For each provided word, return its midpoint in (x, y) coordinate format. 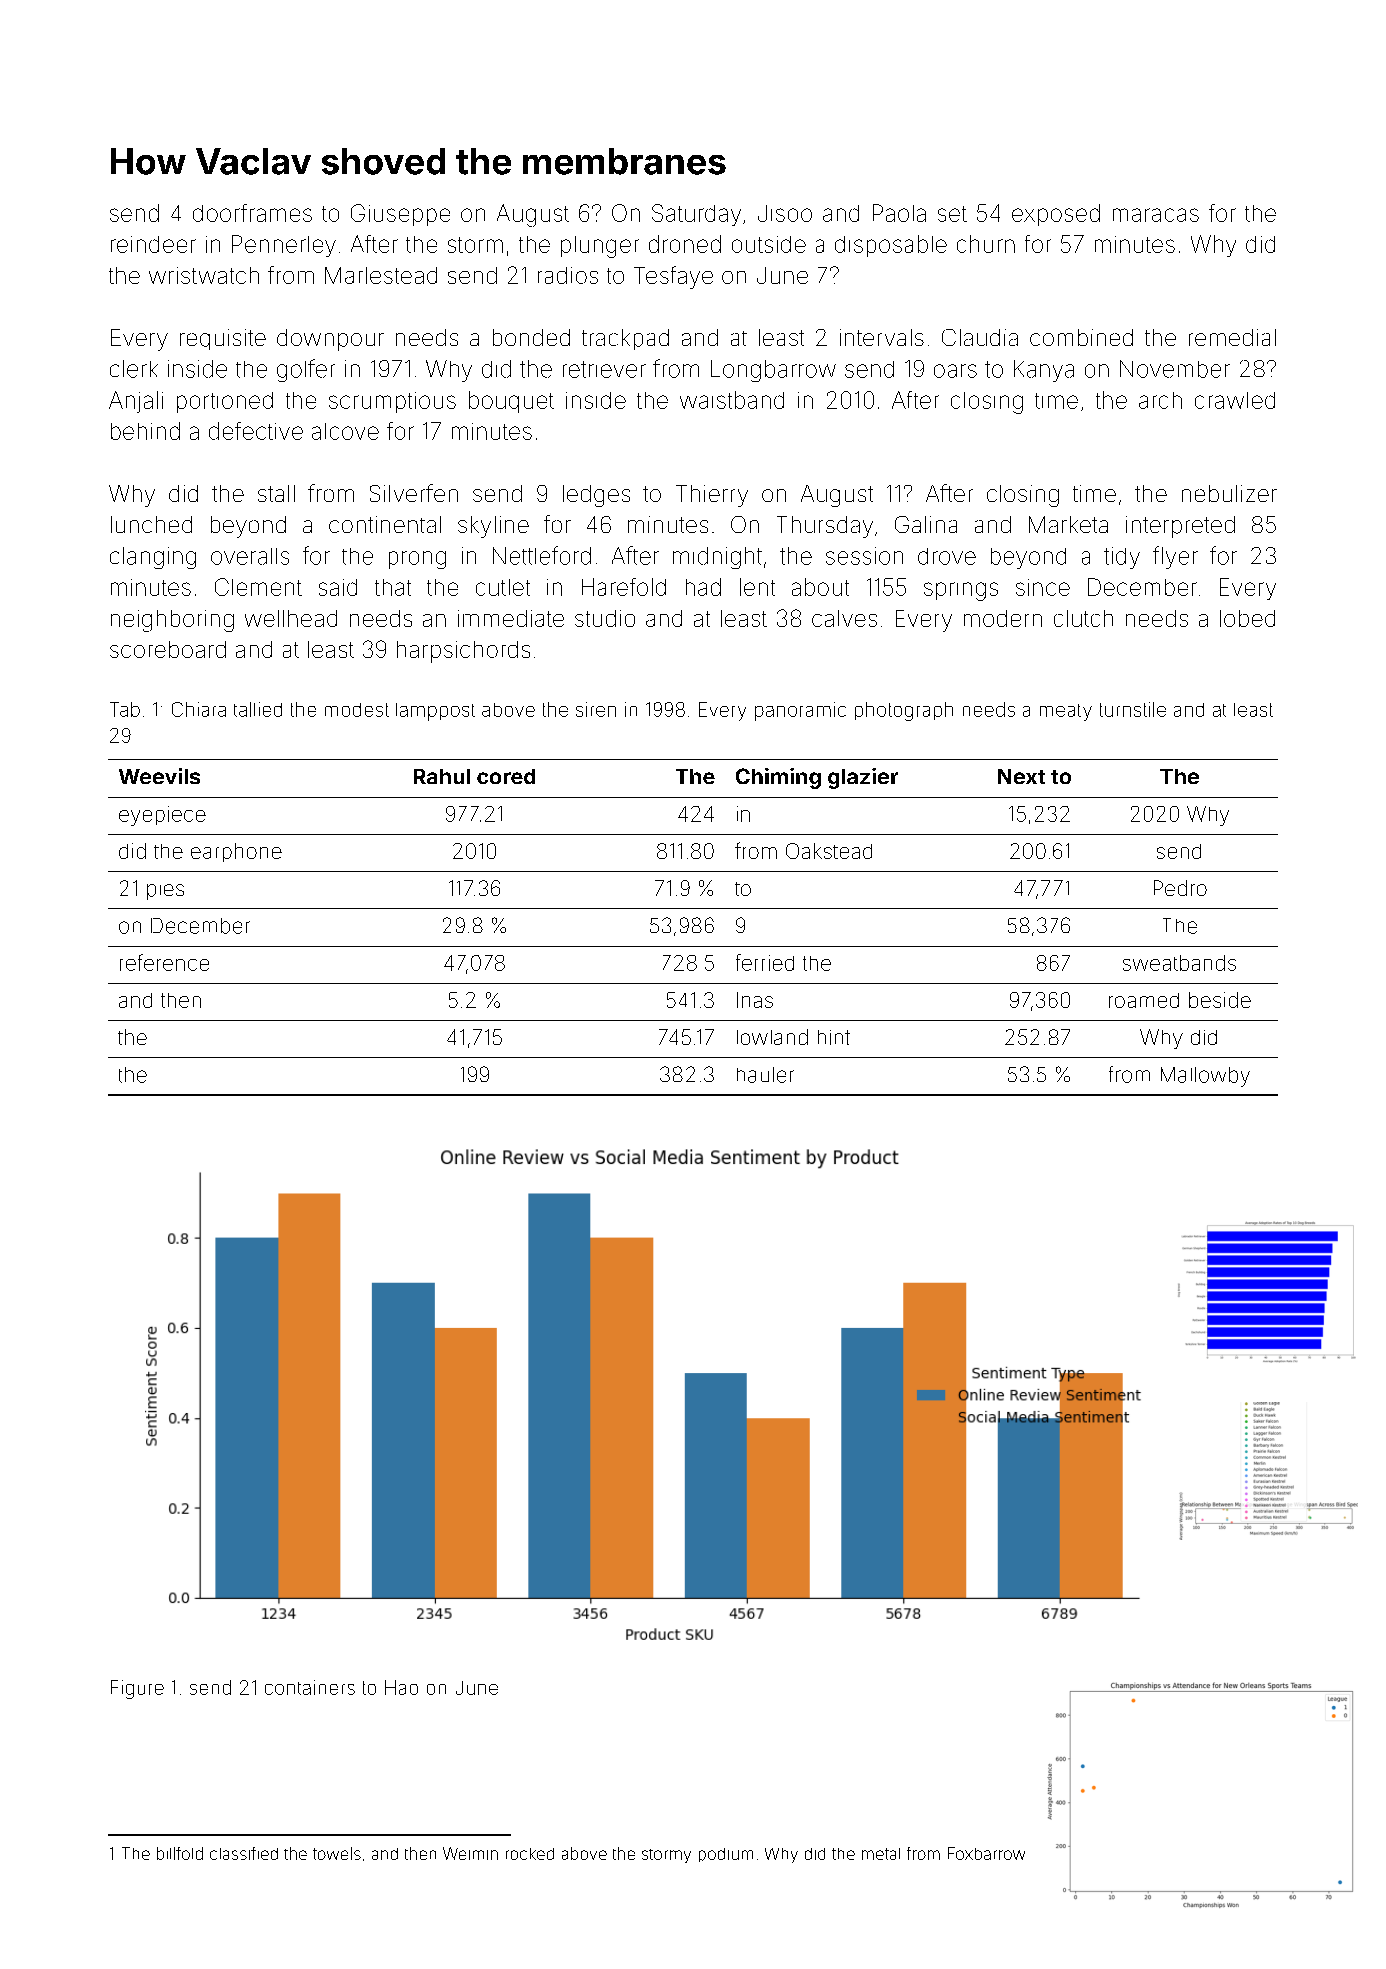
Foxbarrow (986, 1853)
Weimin (470, 1853)
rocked (530, 1854)
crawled (1235, 400)
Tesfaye (673, 277)
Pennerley (284, 246)
